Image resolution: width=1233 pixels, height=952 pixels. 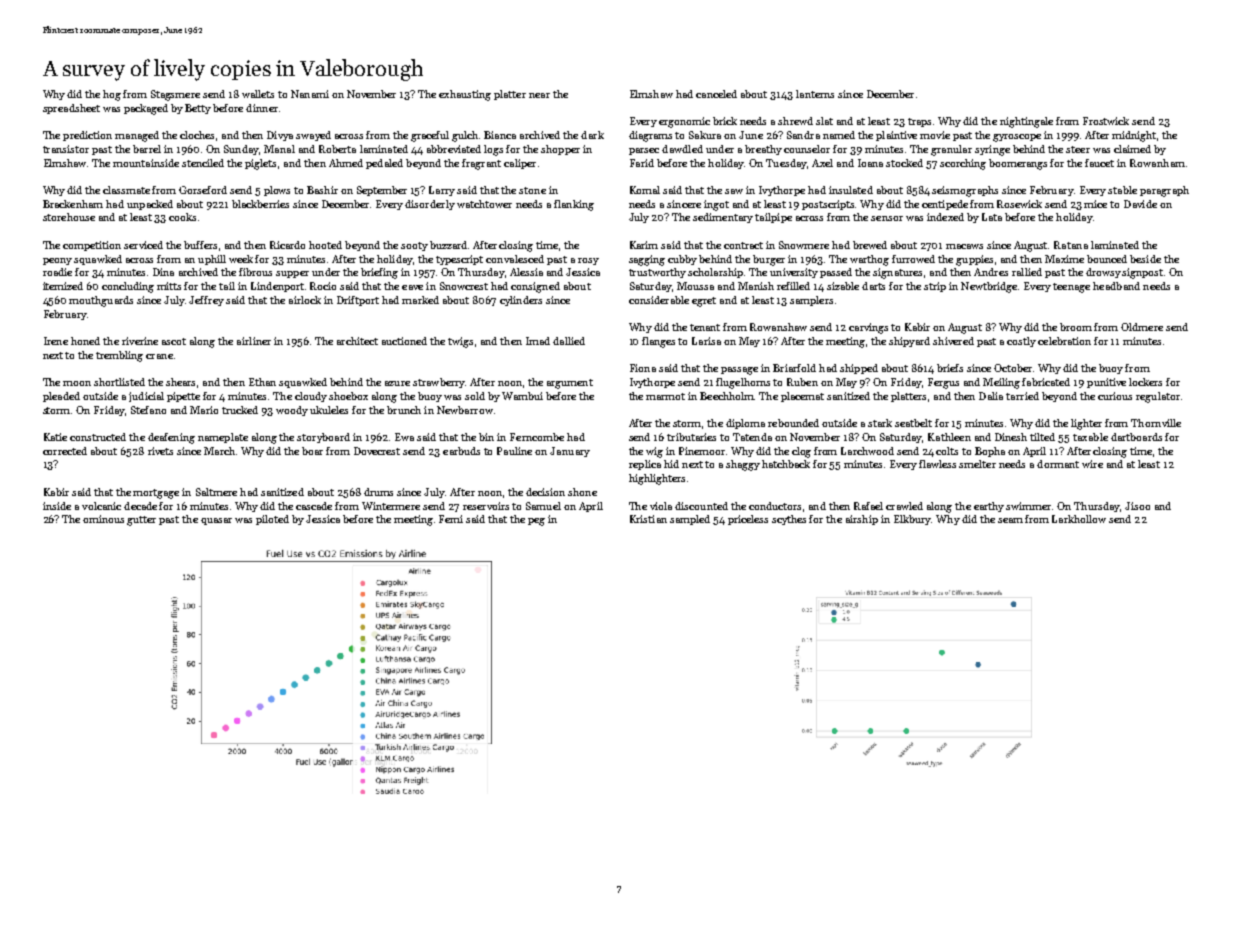 What do you see at coordinates (448, 245) in the image?
I see `buzzard` at bounding box center [448, 245].
